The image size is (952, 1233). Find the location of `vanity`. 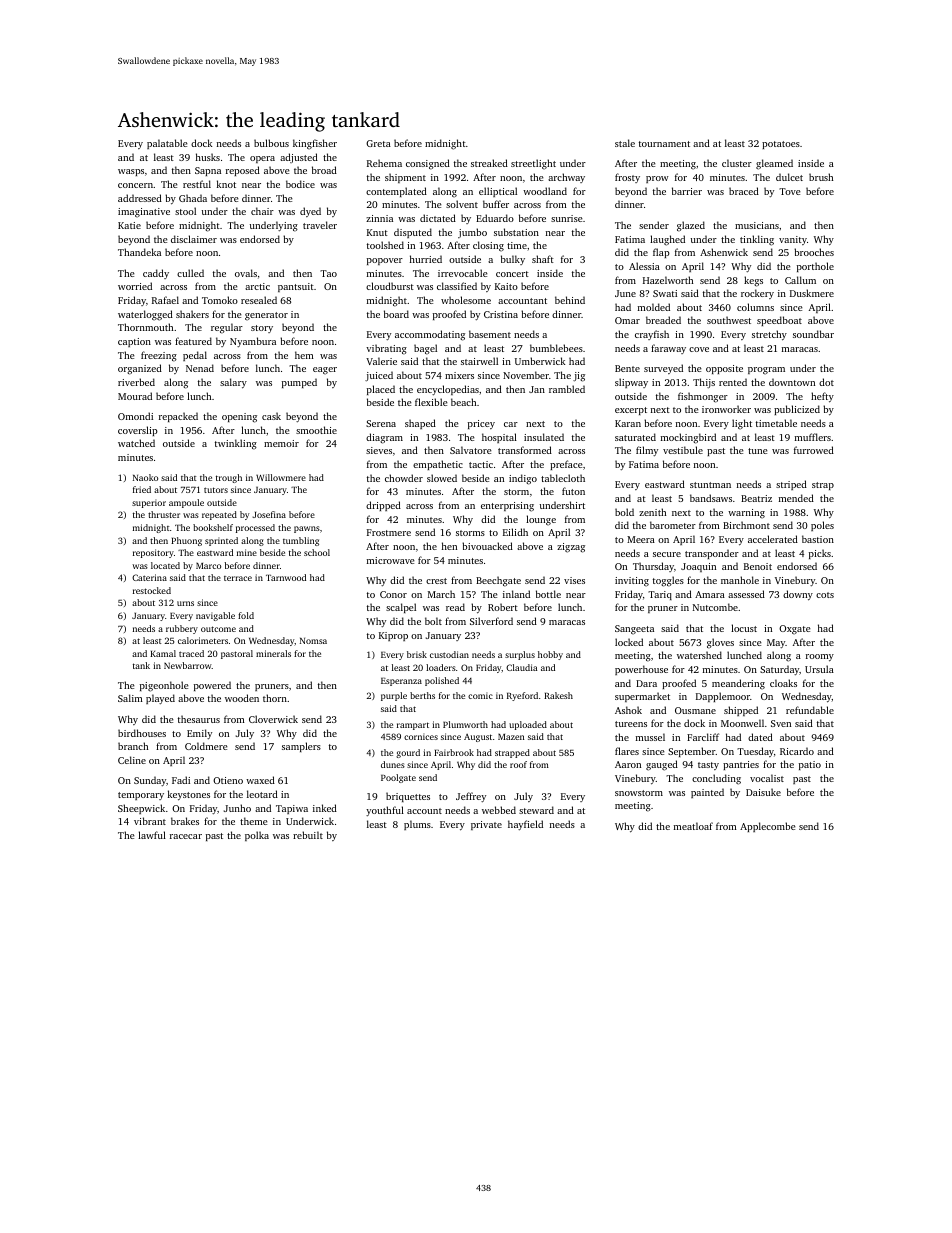

vanity is located at coordinates (793, 240).
